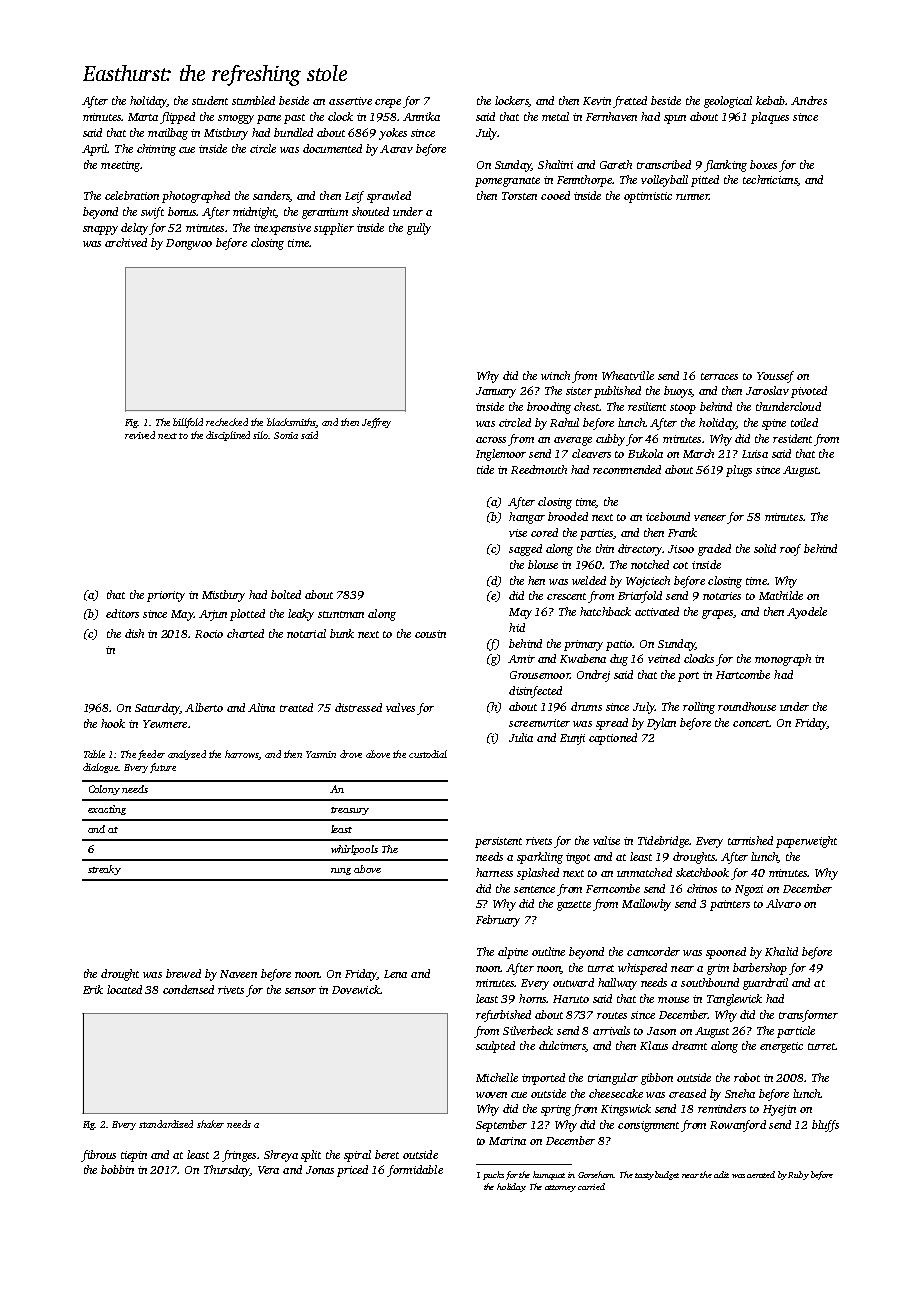 Image resolution: width=924 pixels, height=1308 pixels. I want to click on revived, so click(140, 435).
